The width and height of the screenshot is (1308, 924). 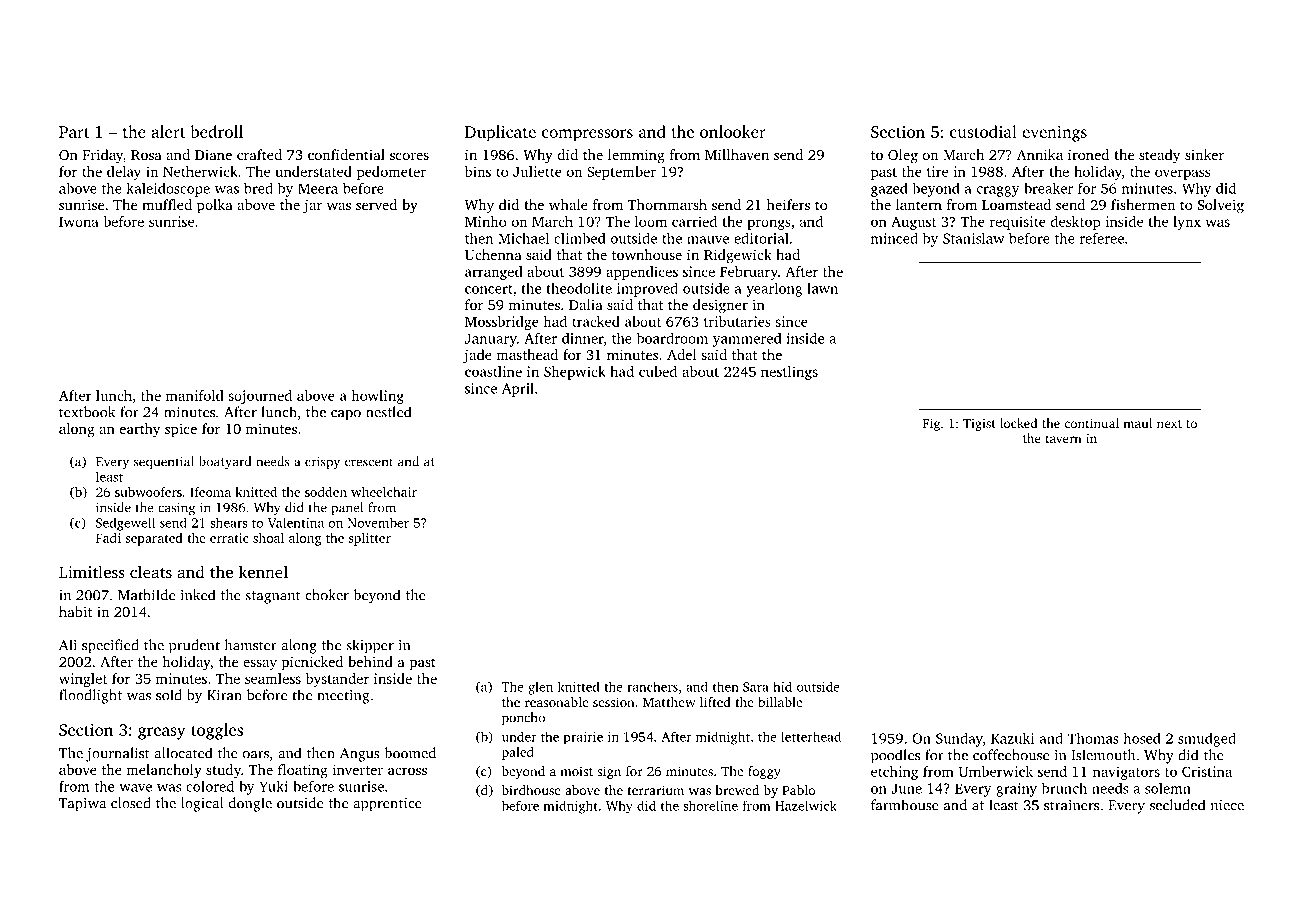 I want to click on onlooker, so click(x=733, y=131).
